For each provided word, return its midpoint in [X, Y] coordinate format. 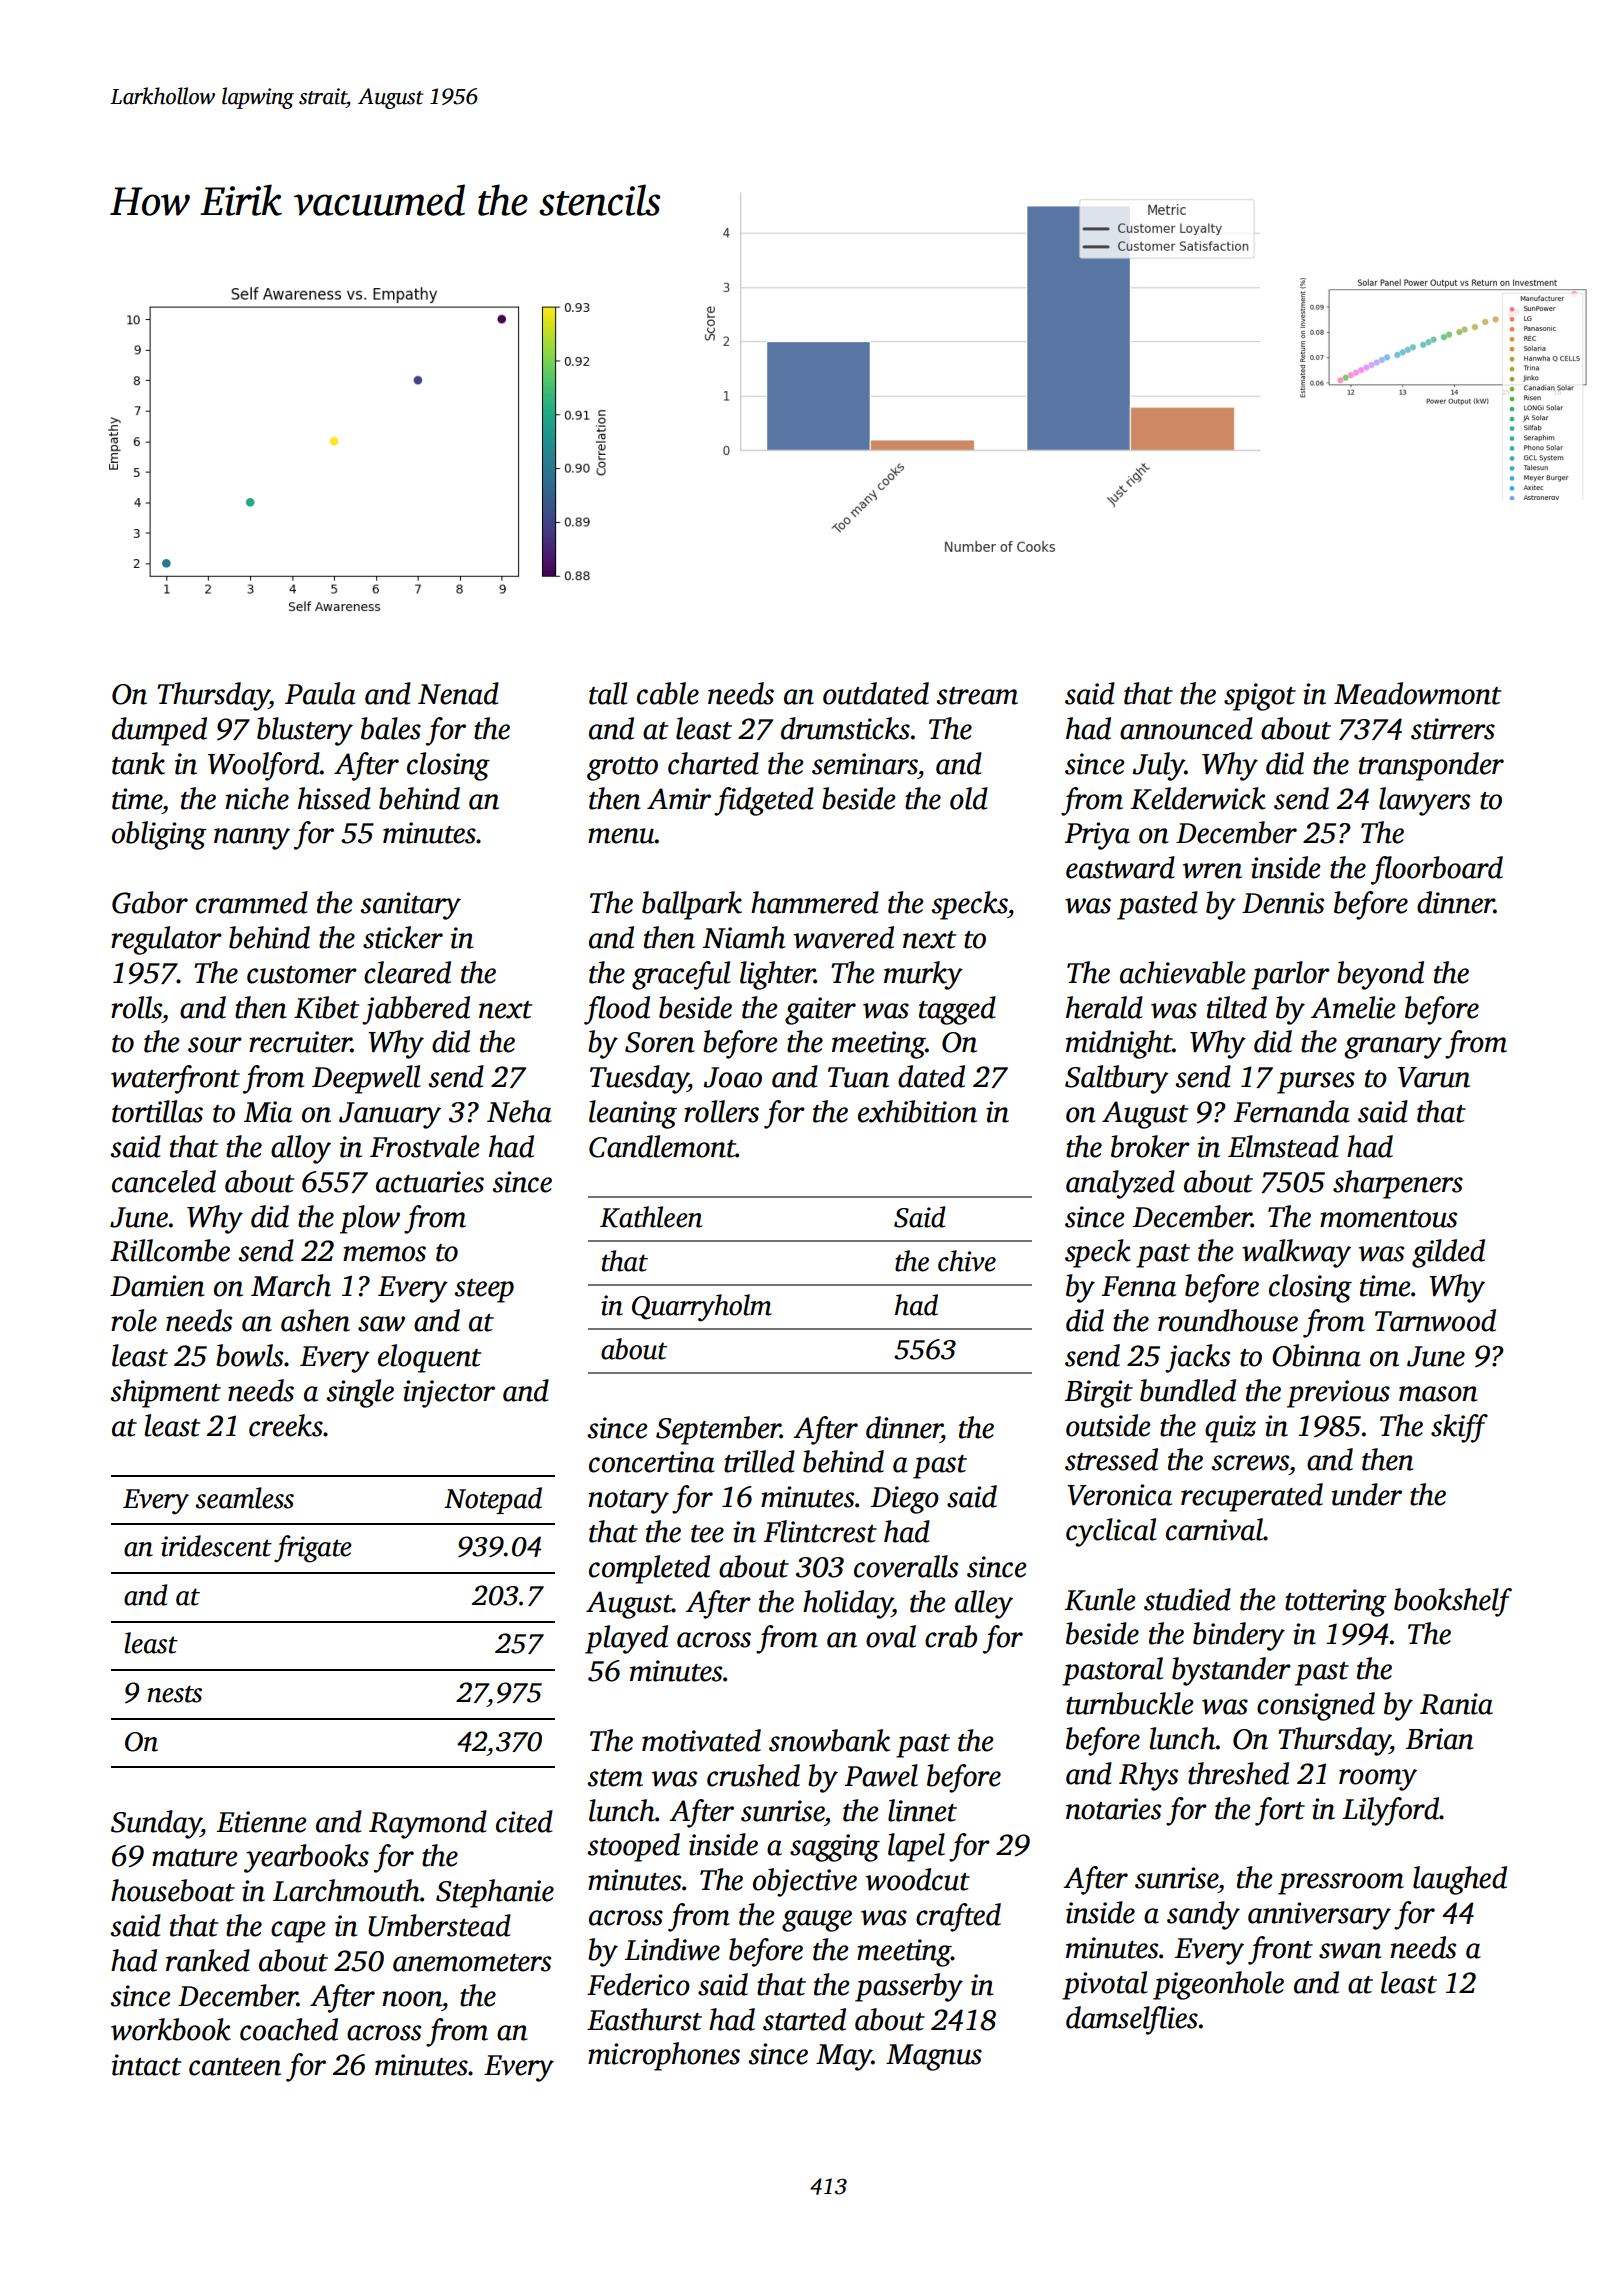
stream [977, 696]
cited [524, 1821]
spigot [1260, 697]
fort [1280, 1811]
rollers [721, 1111]
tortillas [157, 1111]
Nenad [458, 693]
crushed [753, 1775]
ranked [208, 1960]
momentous [1388, 1219]
